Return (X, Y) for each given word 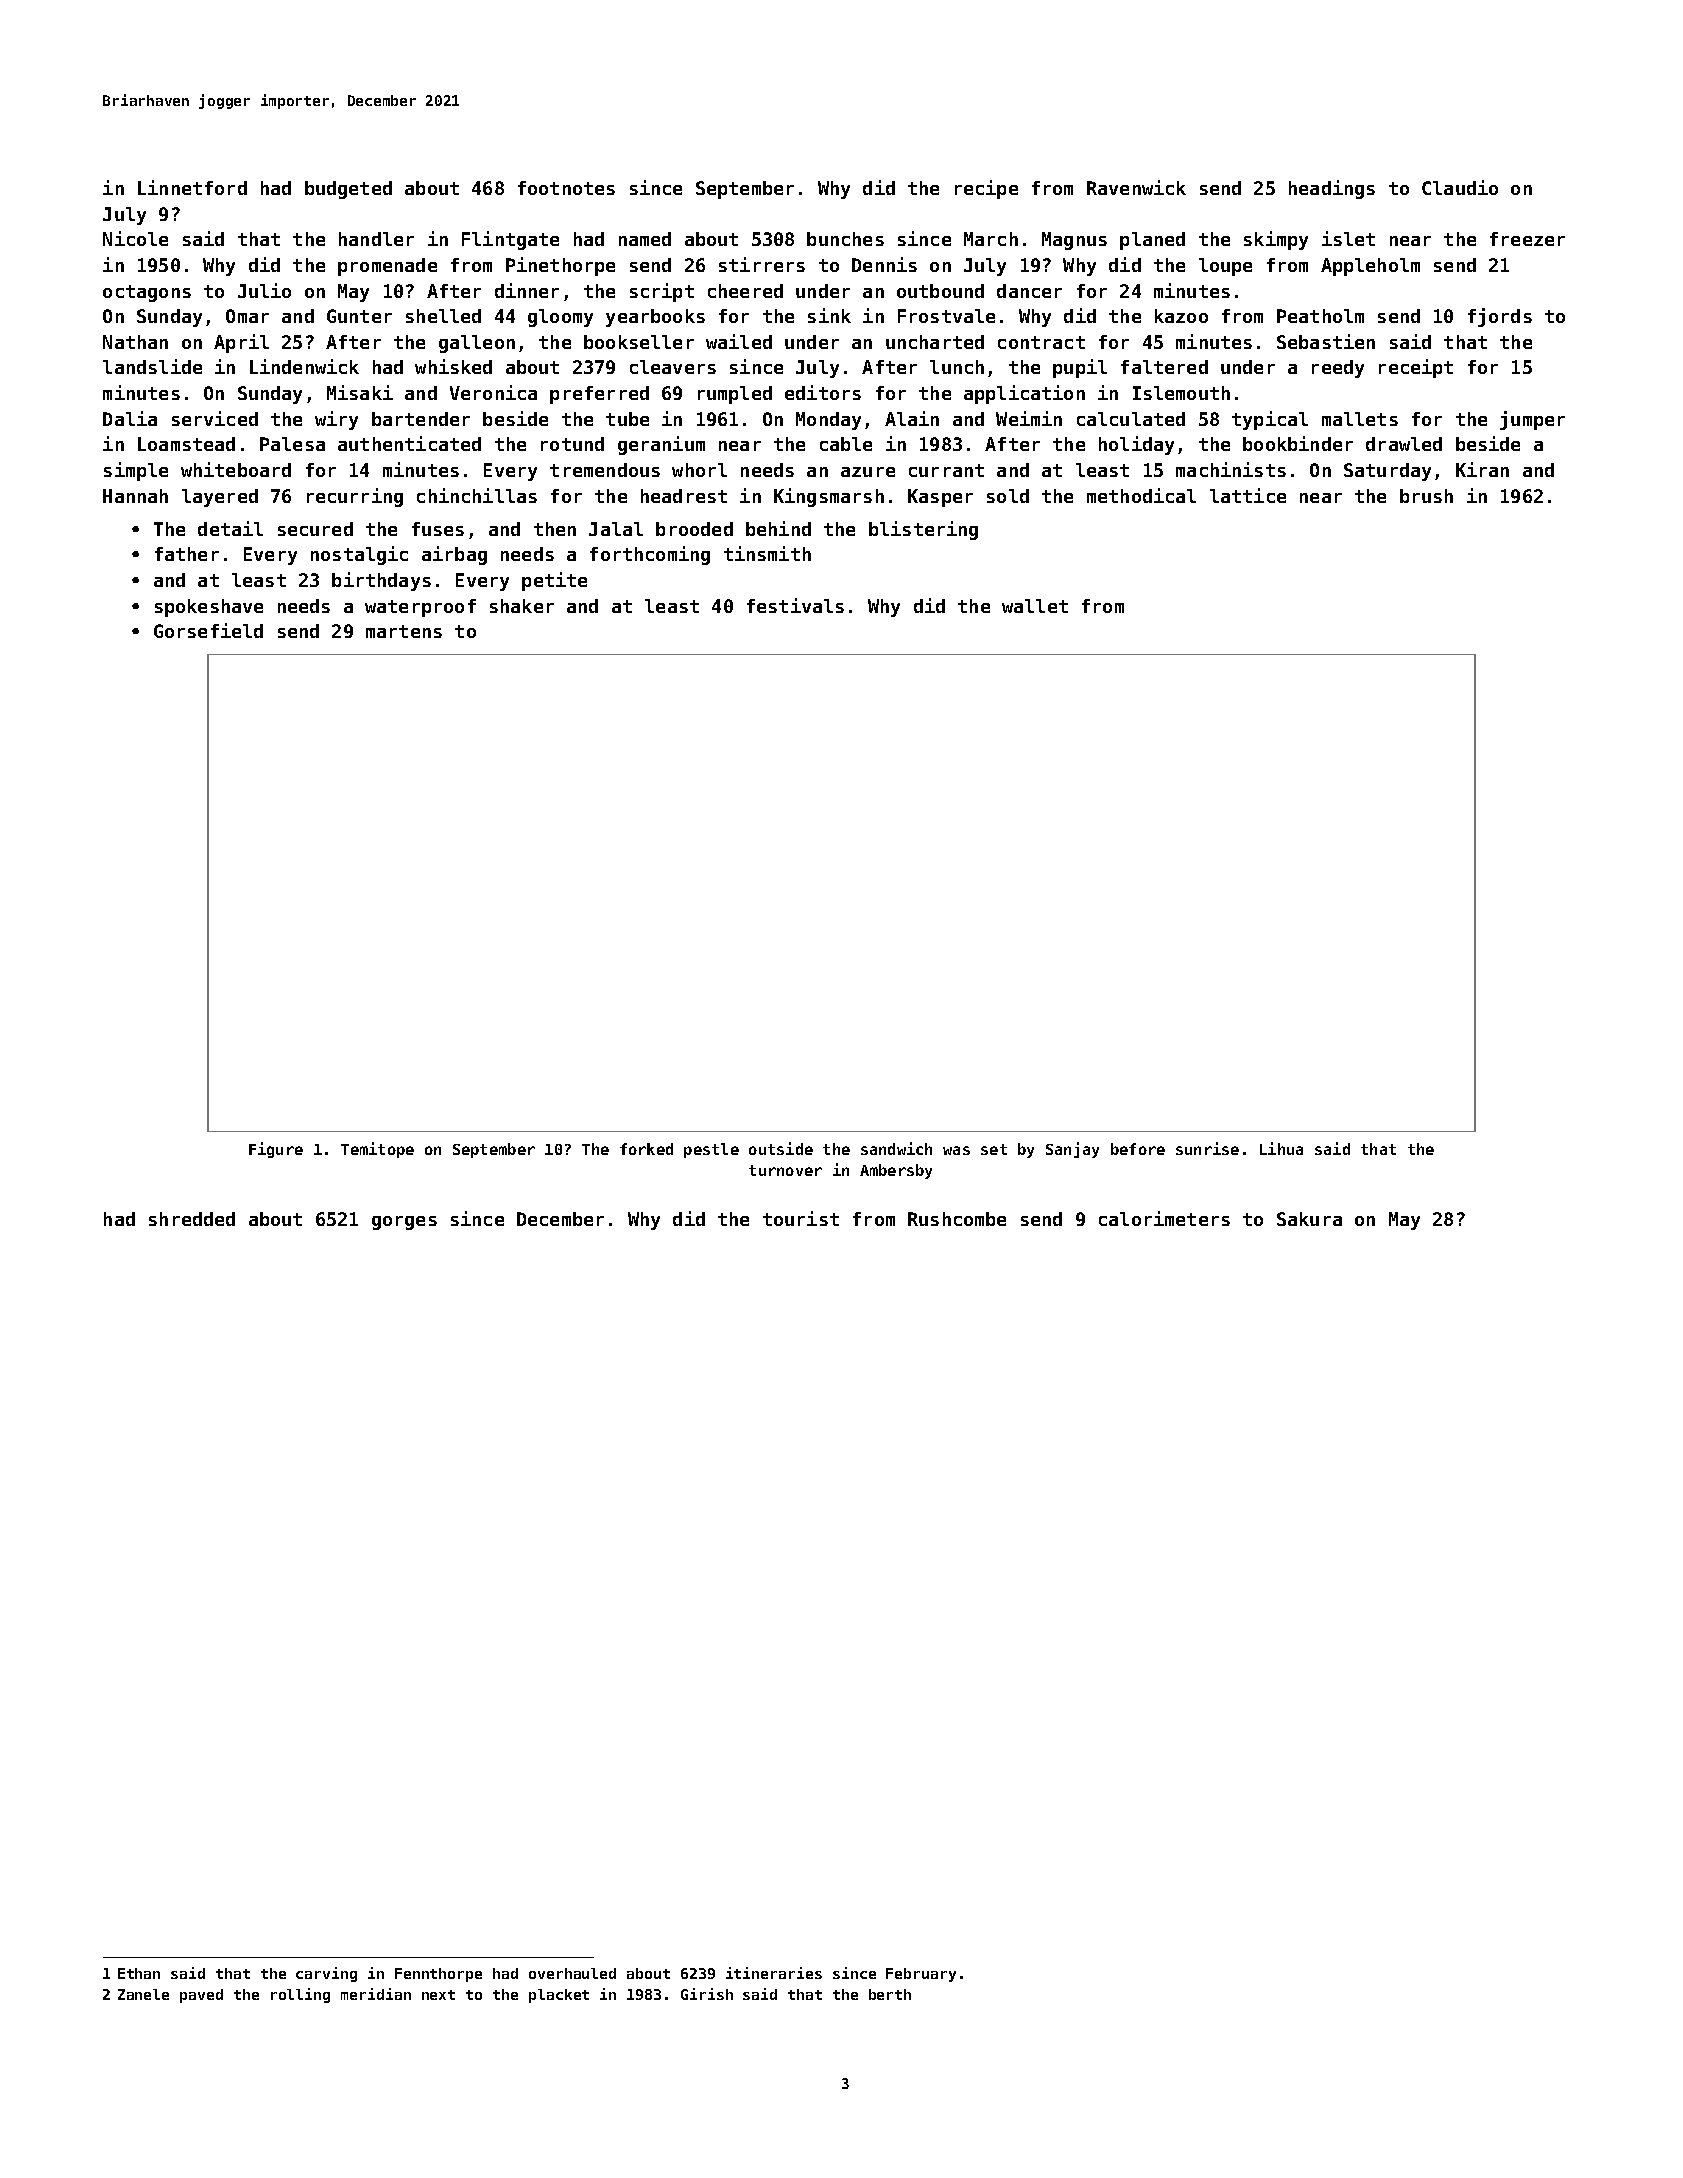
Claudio (1460, 187)
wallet (1035, 606)
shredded (192, 1219)
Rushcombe (957, 1219)
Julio (264, 290)
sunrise (1207, 1148)
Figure (276, 1150)
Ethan (139, 1973)
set (994, 1149)
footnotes (566, 188)
